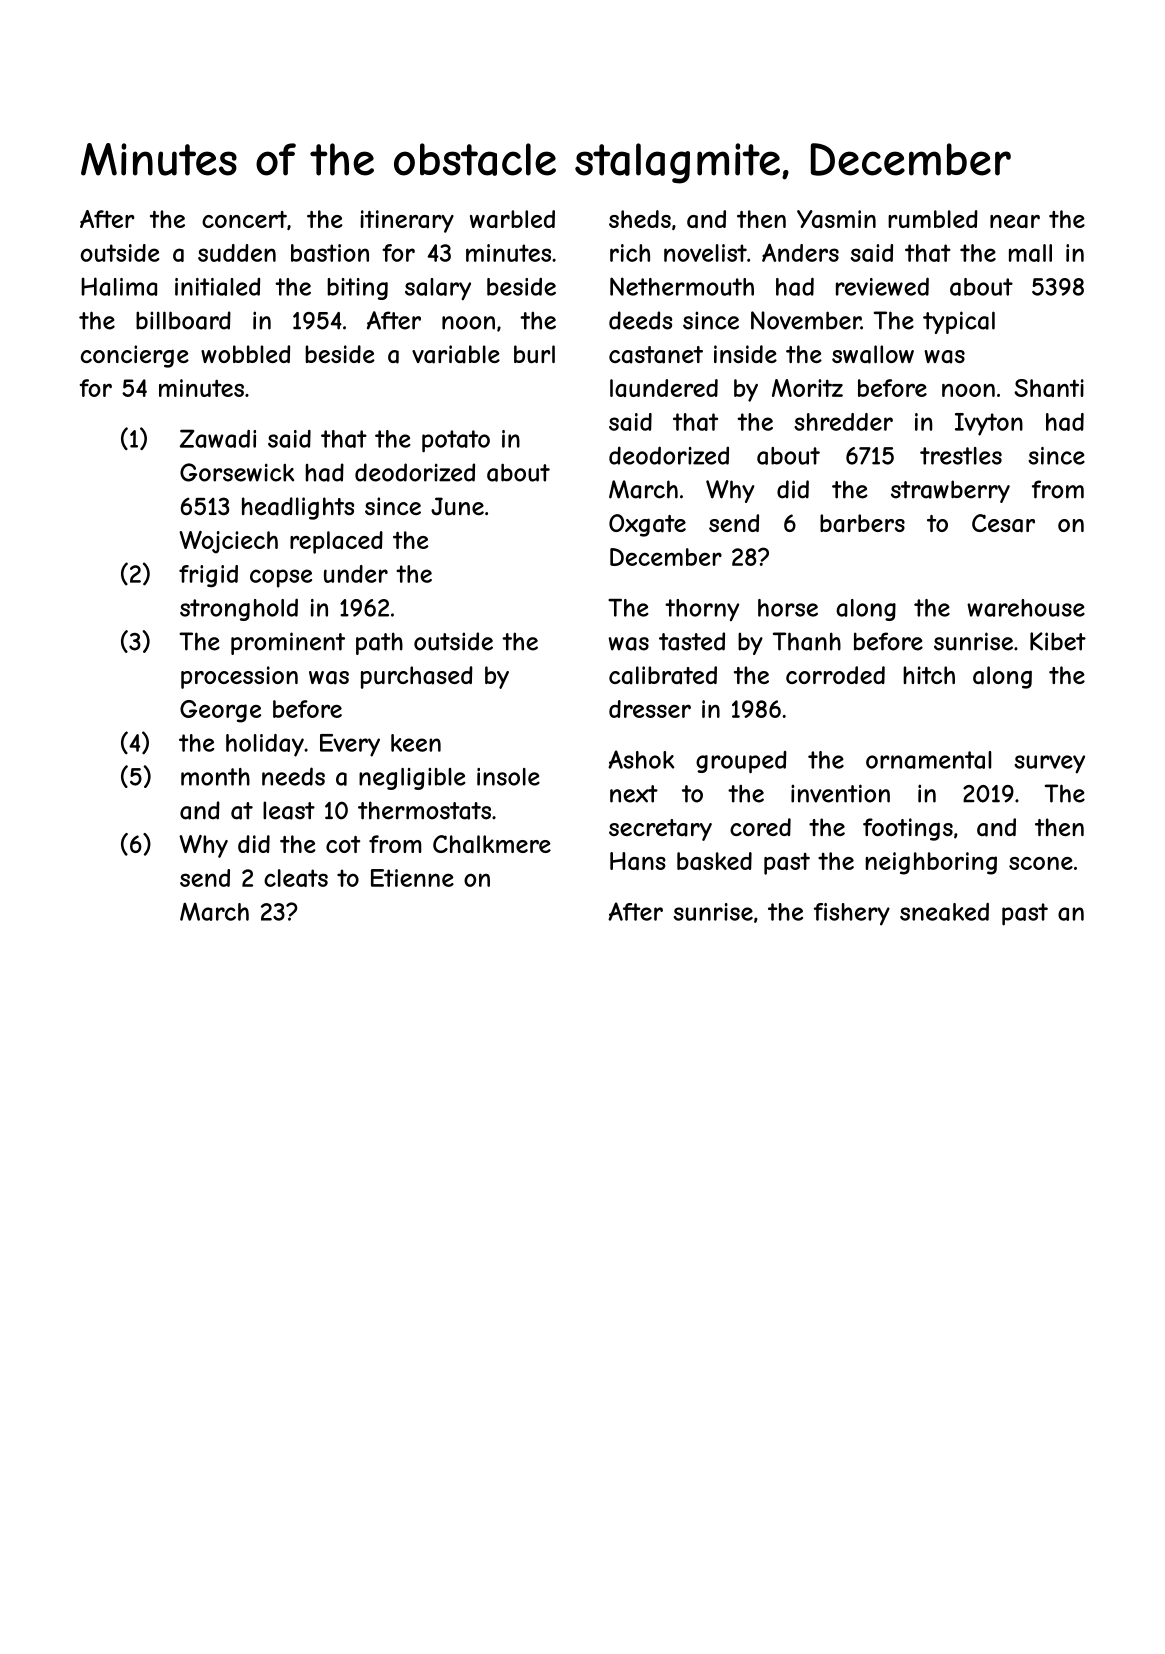 The image size is (1165, 1654). What do you see at coordinates (244, 219) in the page?
I see `concert` at bounding box center [244, 219].
